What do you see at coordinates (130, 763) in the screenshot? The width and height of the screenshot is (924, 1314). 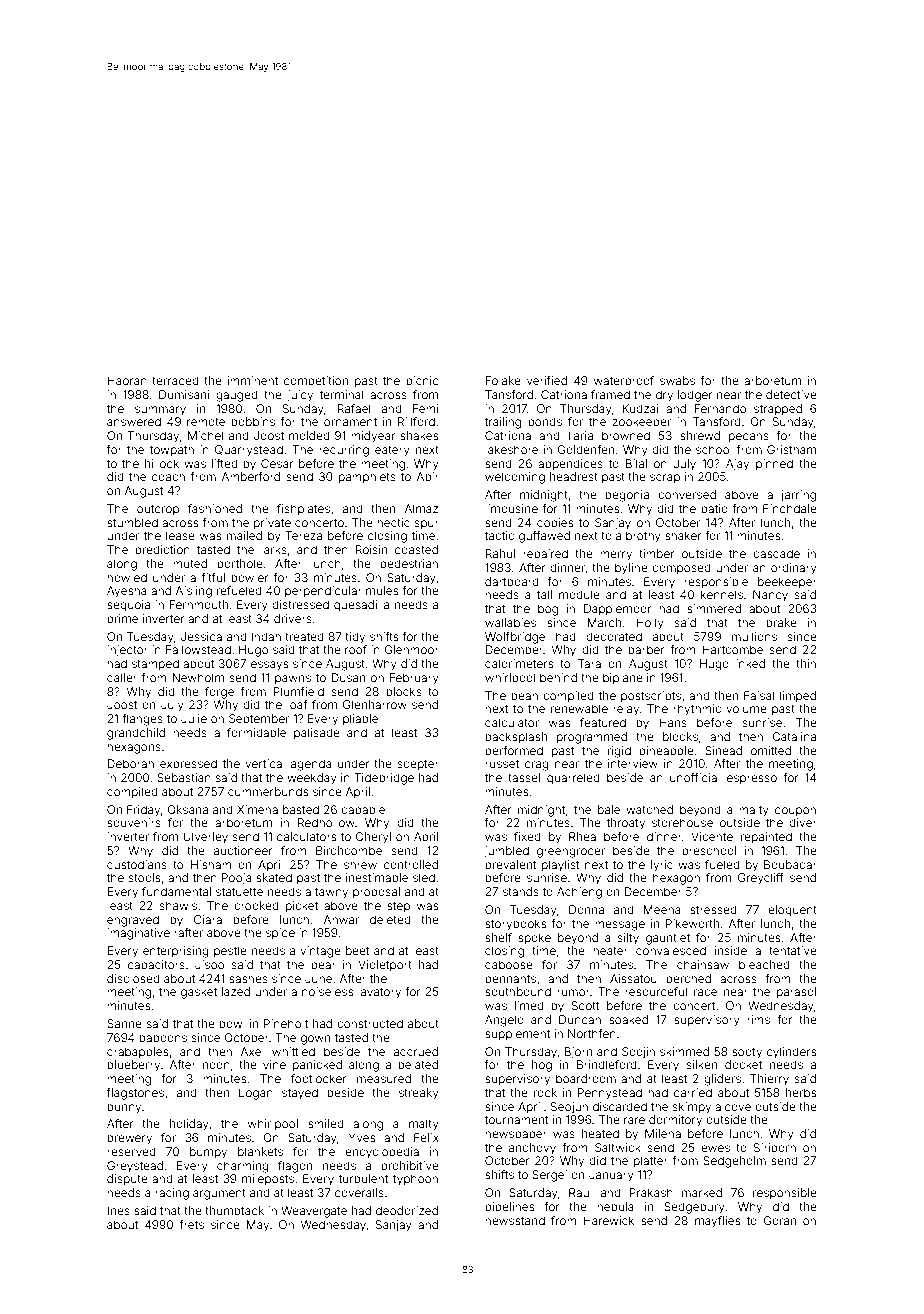 I see `Deborah` at bounding box center [130, 763].
